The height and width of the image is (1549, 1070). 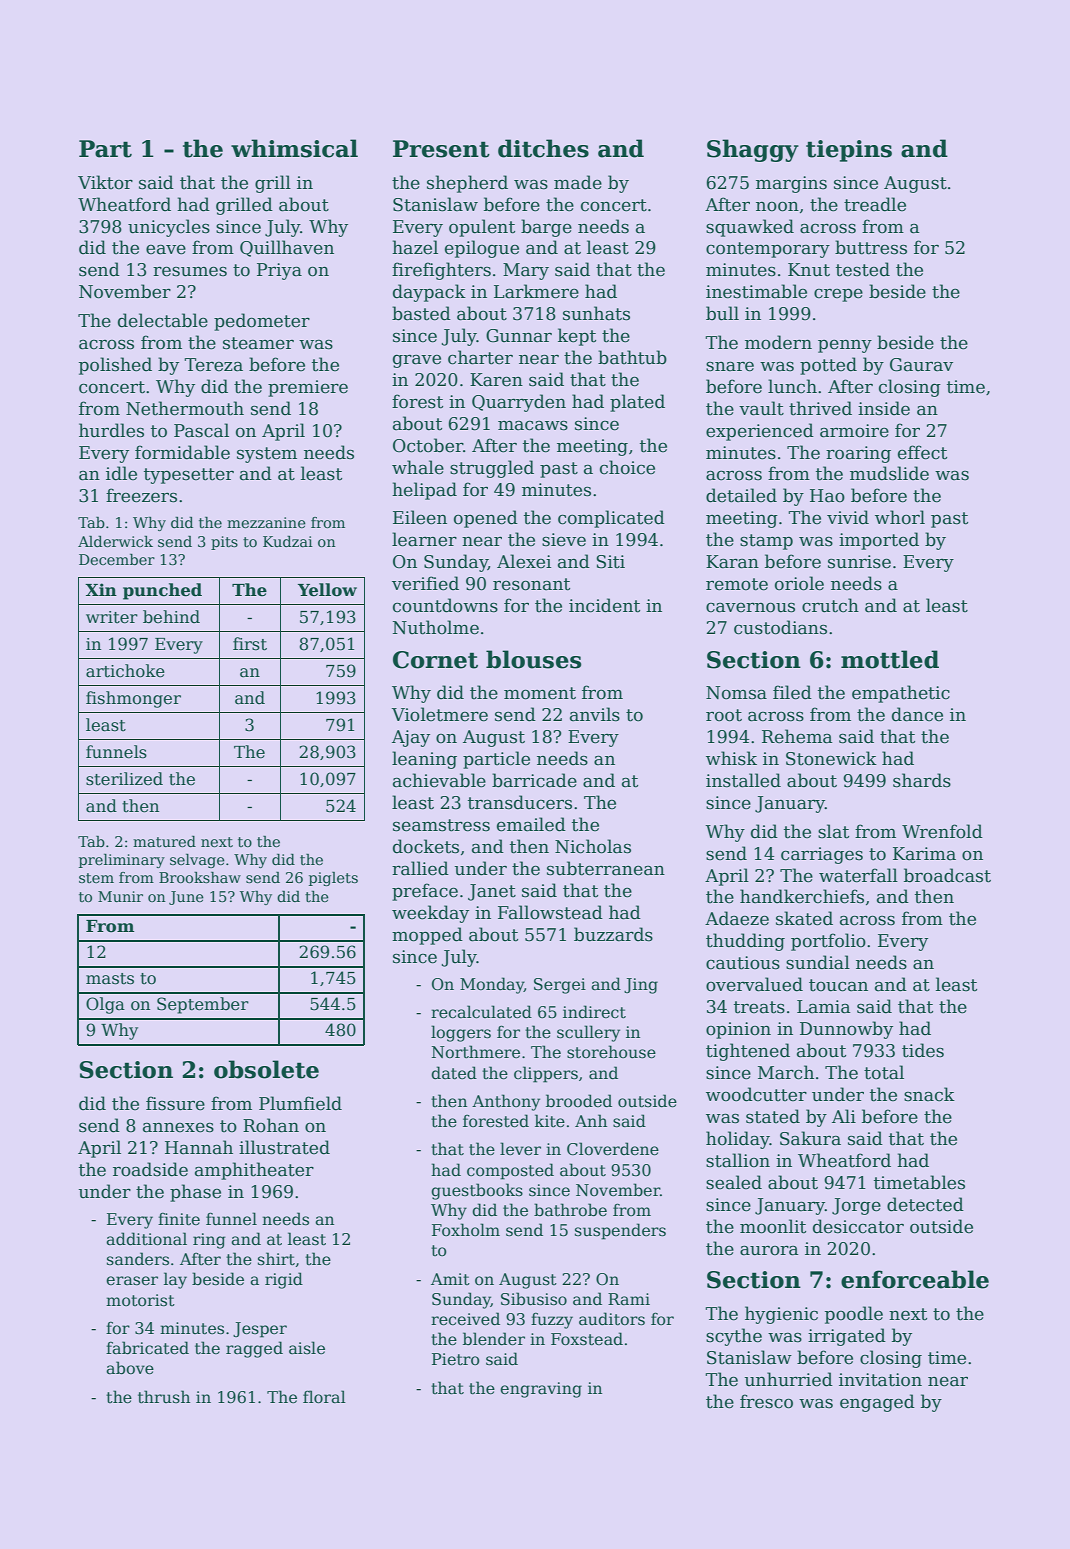 What do you see at coordinates (922, 452) in the image?
I see `effect` at bounding box center [922, 452].
